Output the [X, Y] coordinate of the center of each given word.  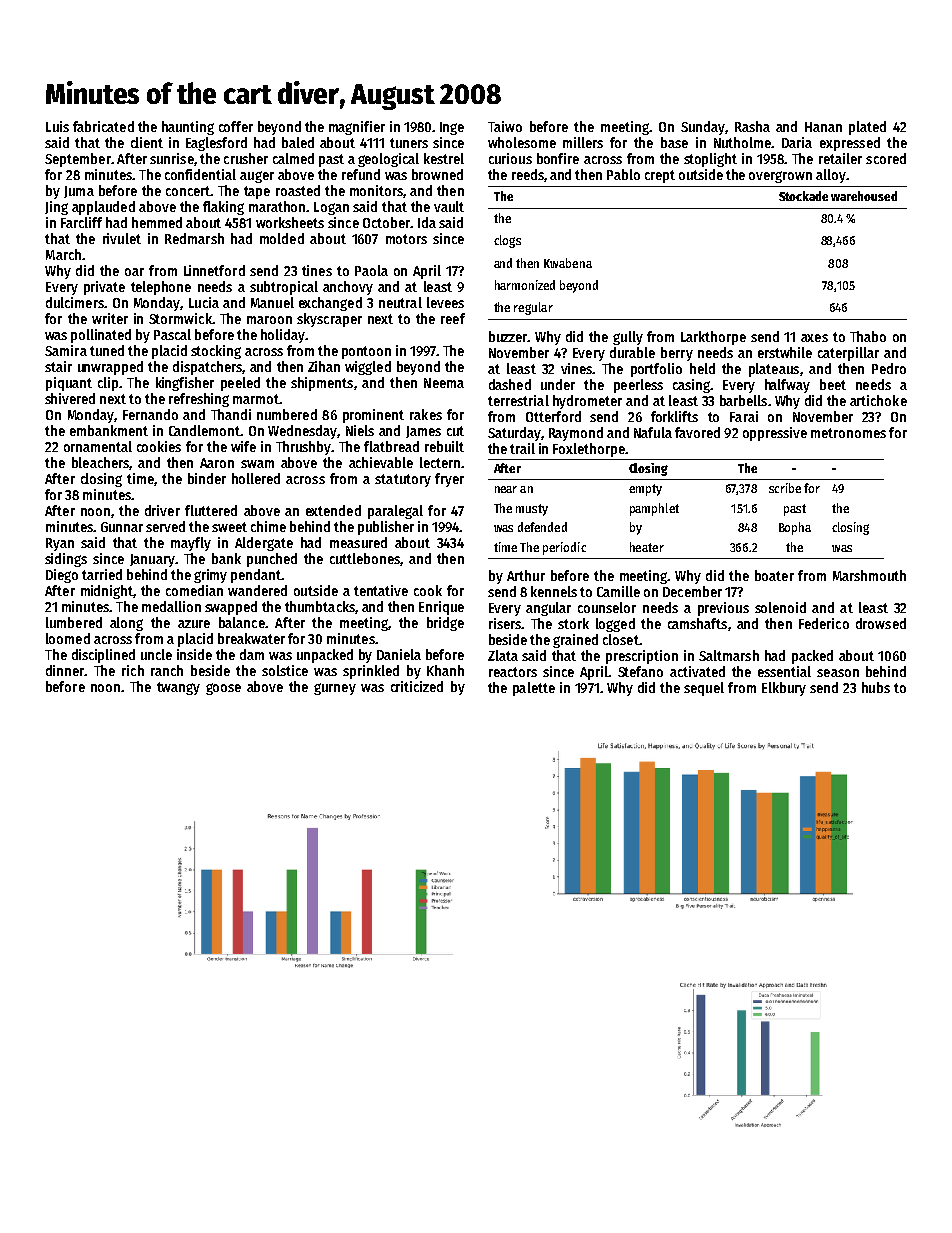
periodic [564, 548]
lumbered [74, 622]
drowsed [881, 623]
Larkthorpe [713, 338]
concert [188, 191]
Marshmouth [869, 575]
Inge [452, 128]
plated [867, 128]
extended [333, 510]
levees [445, 302]
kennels [554, 591]
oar [134, 272]
